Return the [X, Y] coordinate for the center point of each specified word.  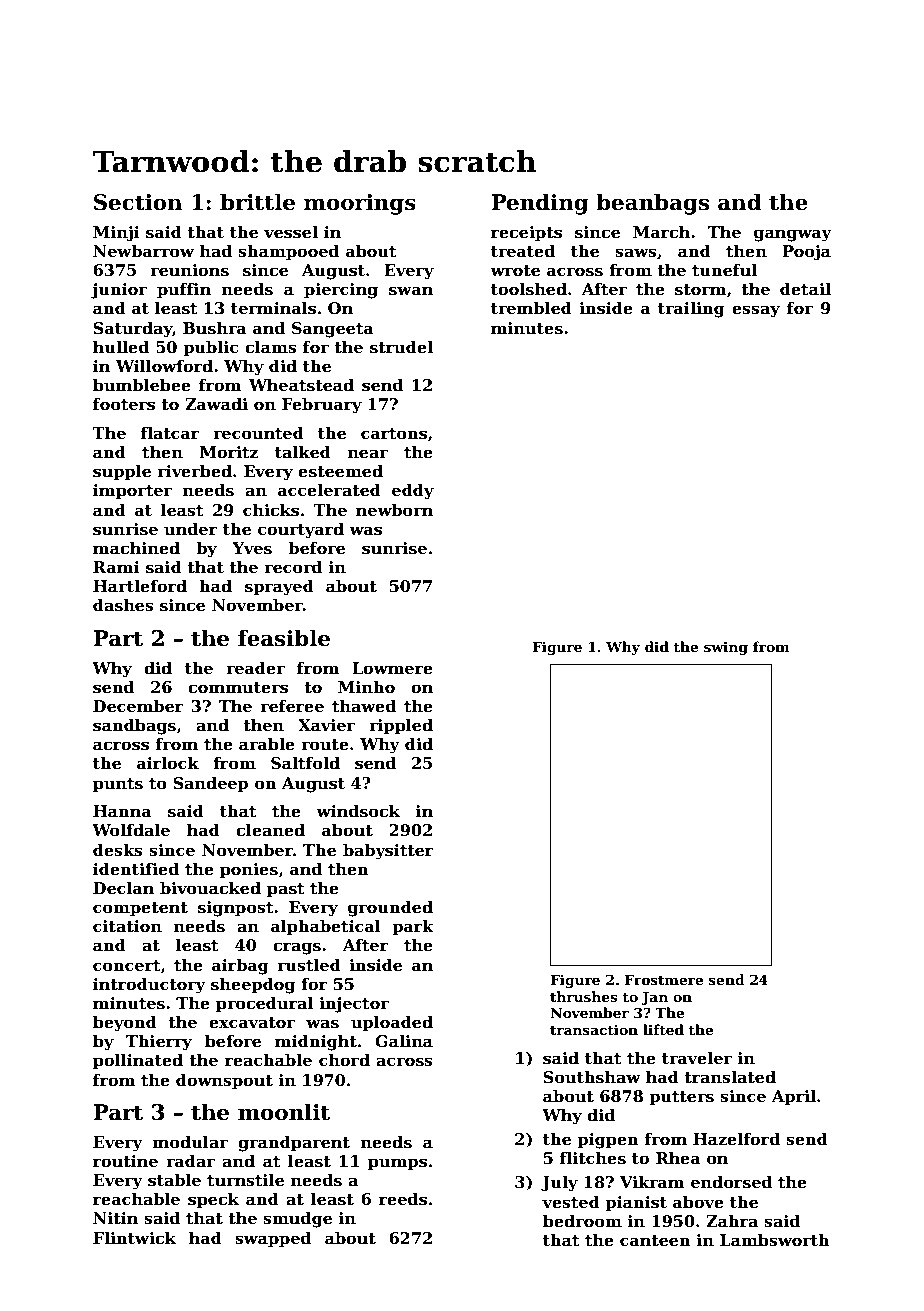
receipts [526, 234]
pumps [397, 1164]
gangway [793, 235]
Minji [116, 234]
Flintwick [134, 1238]
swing [726, 648]
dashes [123, 605]
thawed [364, 706]
